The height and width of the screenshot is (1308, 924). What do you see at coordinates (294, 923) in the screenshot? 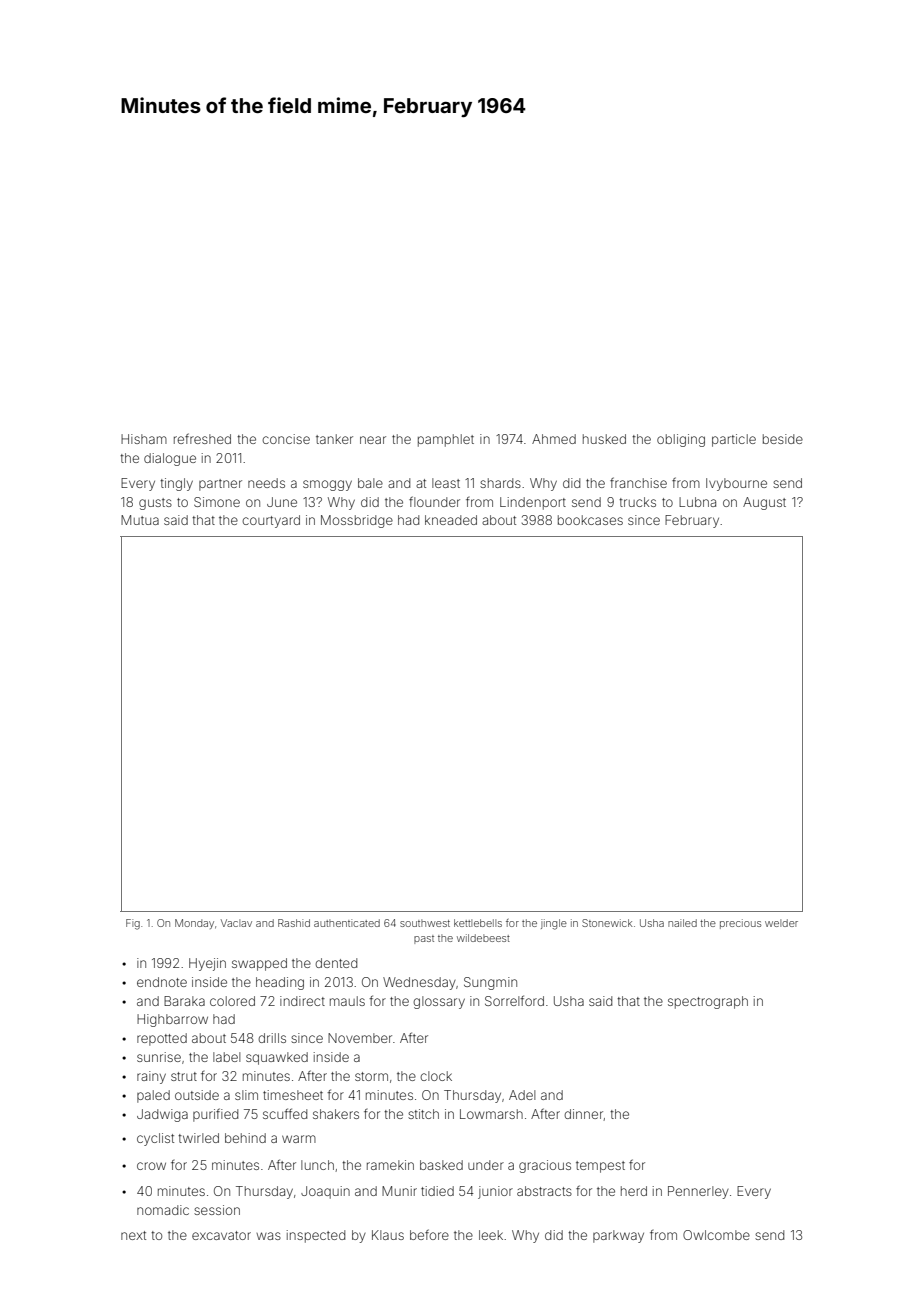
I see `Rashid` at bounding box center [294, 923].
